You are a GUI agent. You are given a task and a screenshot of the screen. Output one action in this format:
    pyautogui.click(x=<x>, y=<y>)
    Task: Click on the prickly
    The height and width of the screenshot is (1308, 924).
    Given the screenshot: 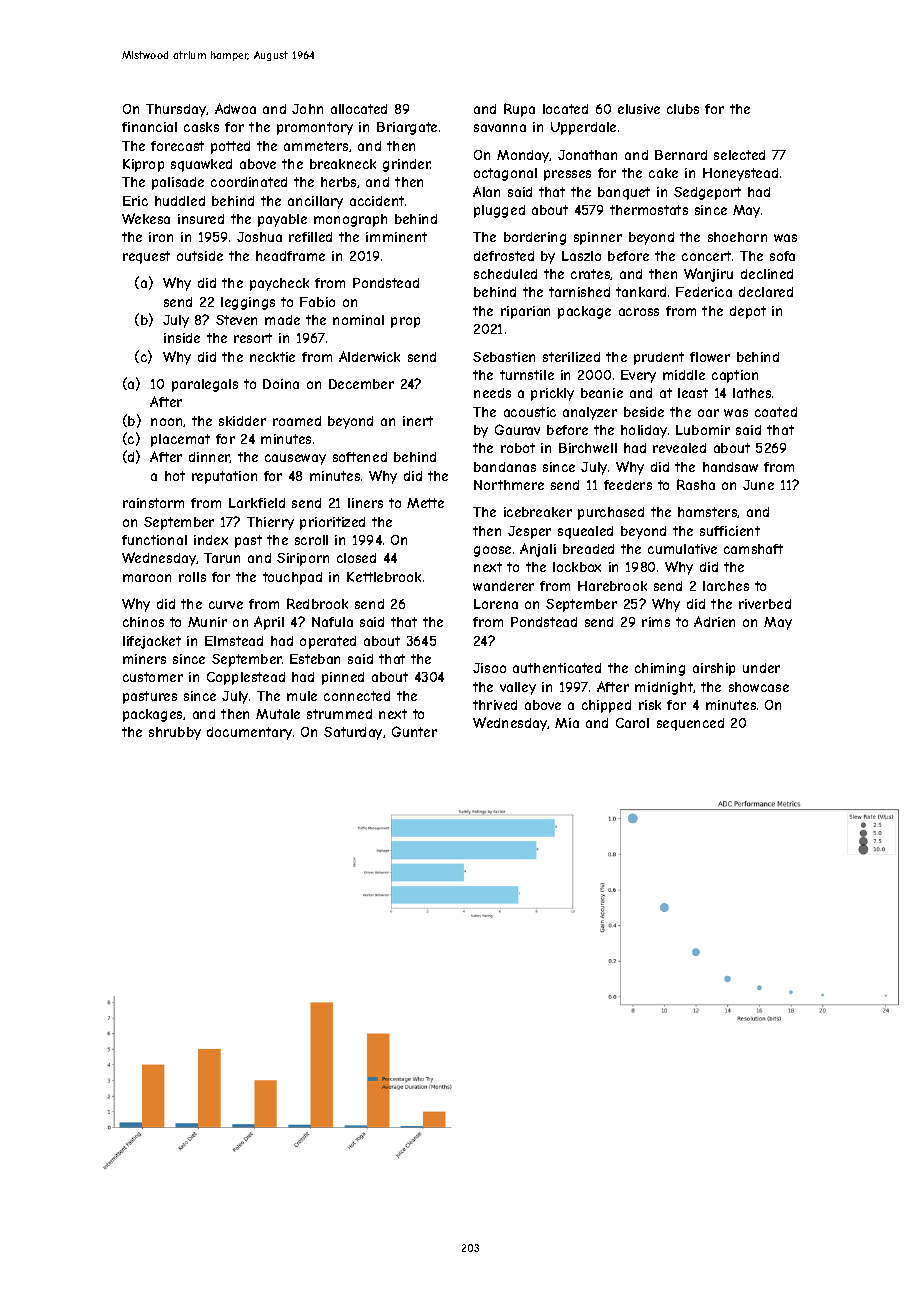 What is the action you would take?
    pyautogui.click(x=552, y=394)
